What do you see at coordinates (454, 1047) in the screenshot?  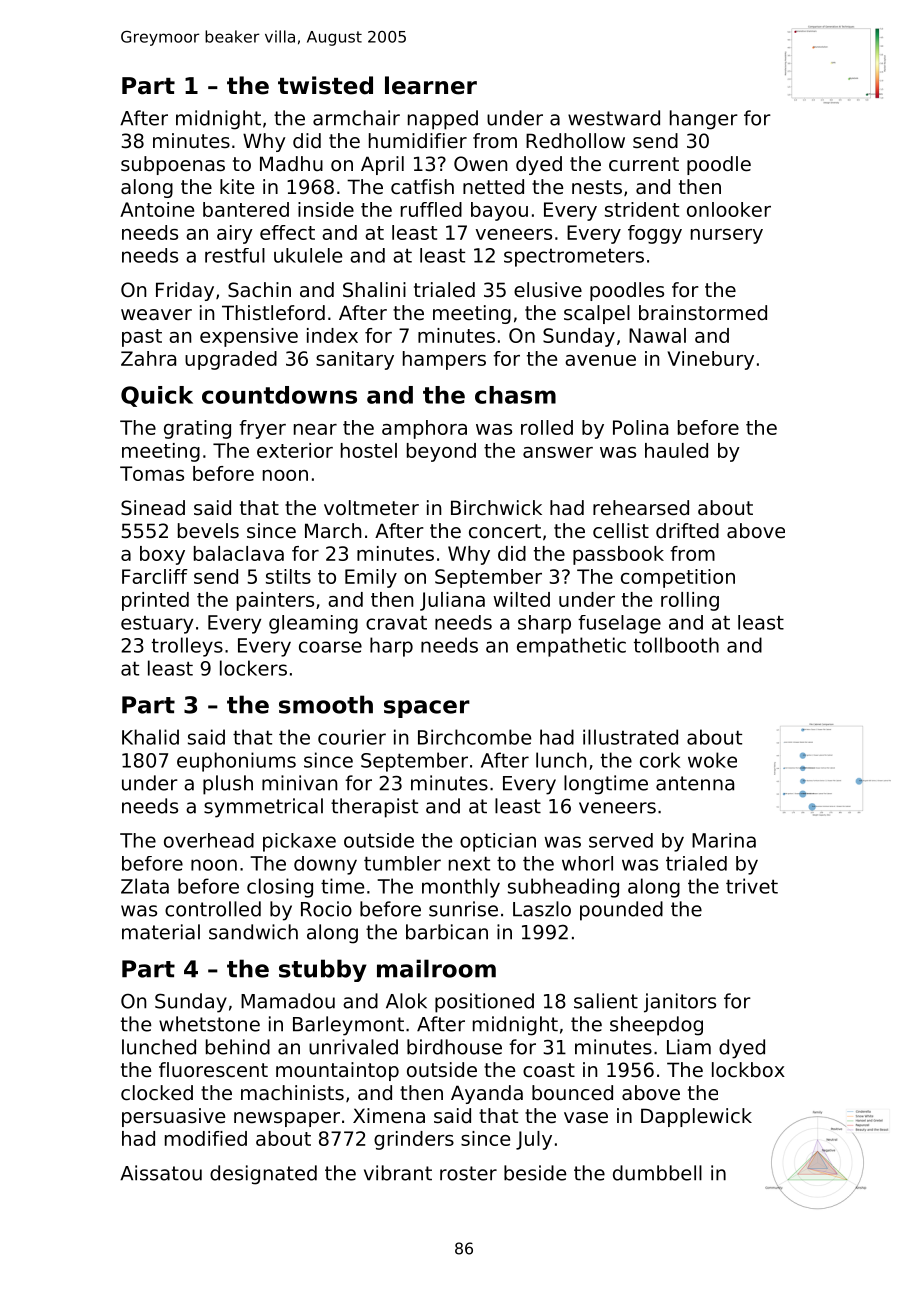 I see `birdhouse` at bounding box center [454, 1047].
